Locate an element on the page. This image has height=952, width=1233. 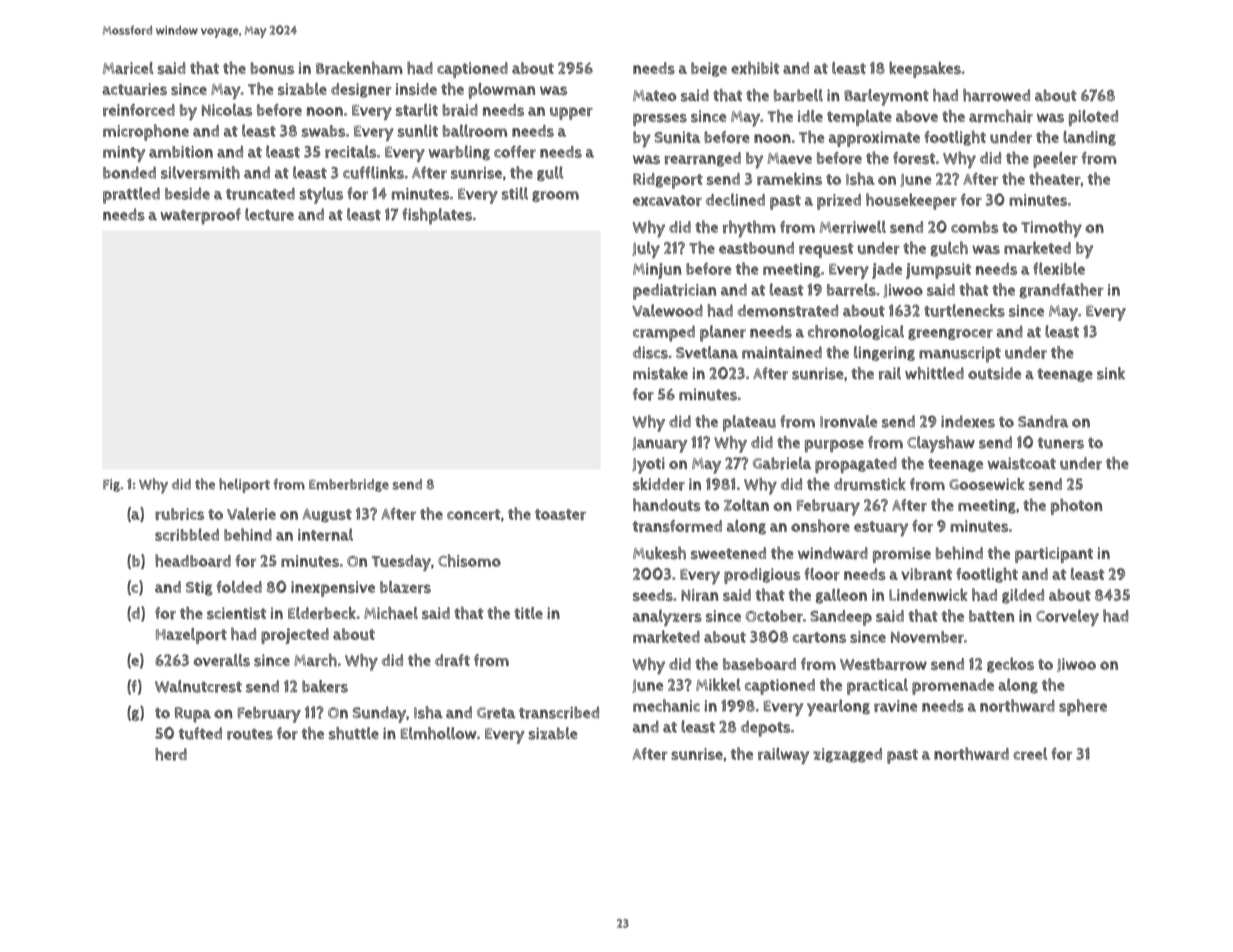
Fig is located at coordinates (111, 485).
